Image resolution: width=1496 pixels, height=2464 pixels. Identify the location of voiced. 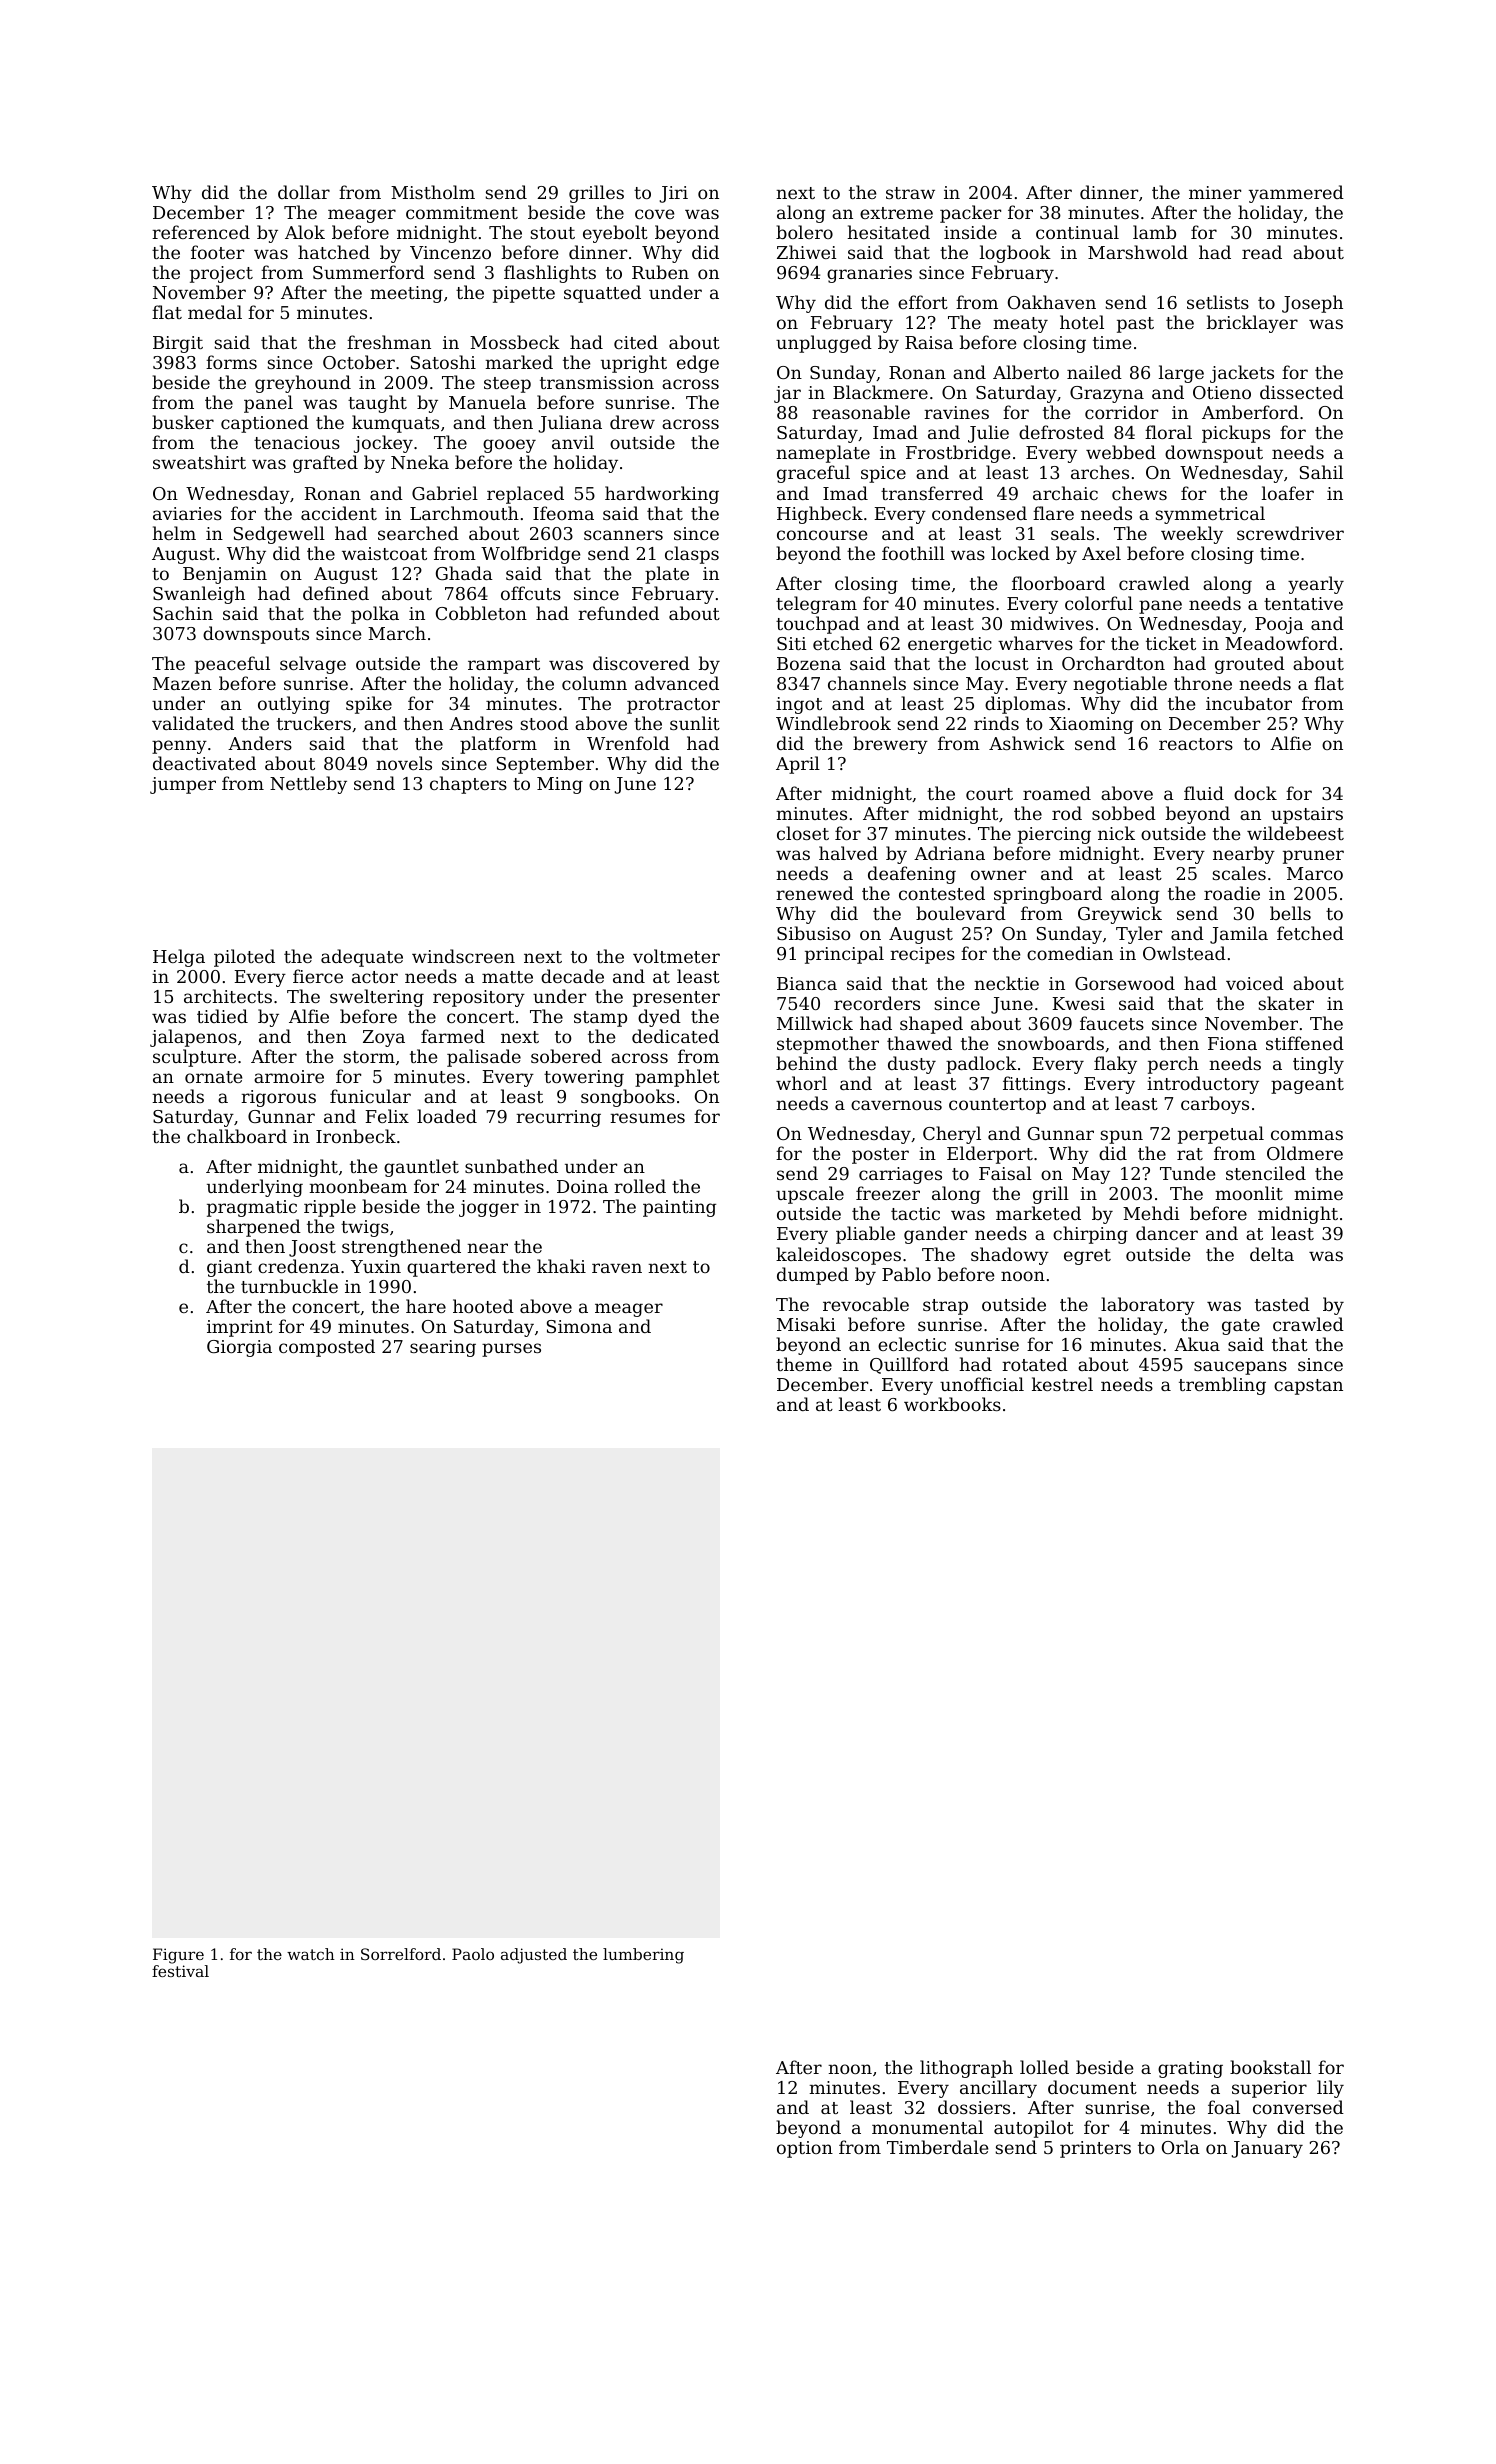
(1255, 983).
